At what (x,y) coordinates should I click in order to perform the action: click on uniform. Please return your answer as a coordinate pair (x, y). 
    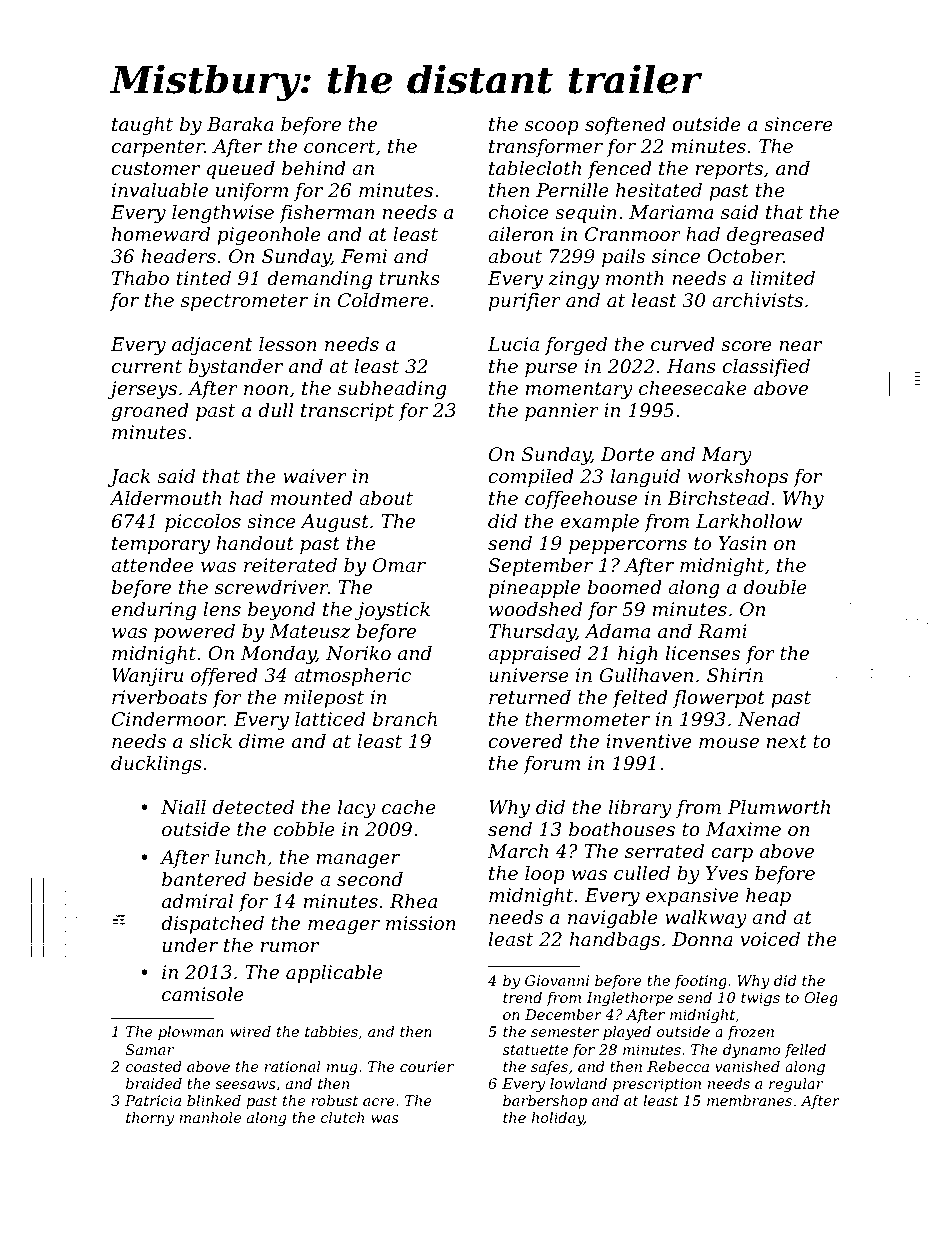
    Looking at the image, I should click on (252, 192).
